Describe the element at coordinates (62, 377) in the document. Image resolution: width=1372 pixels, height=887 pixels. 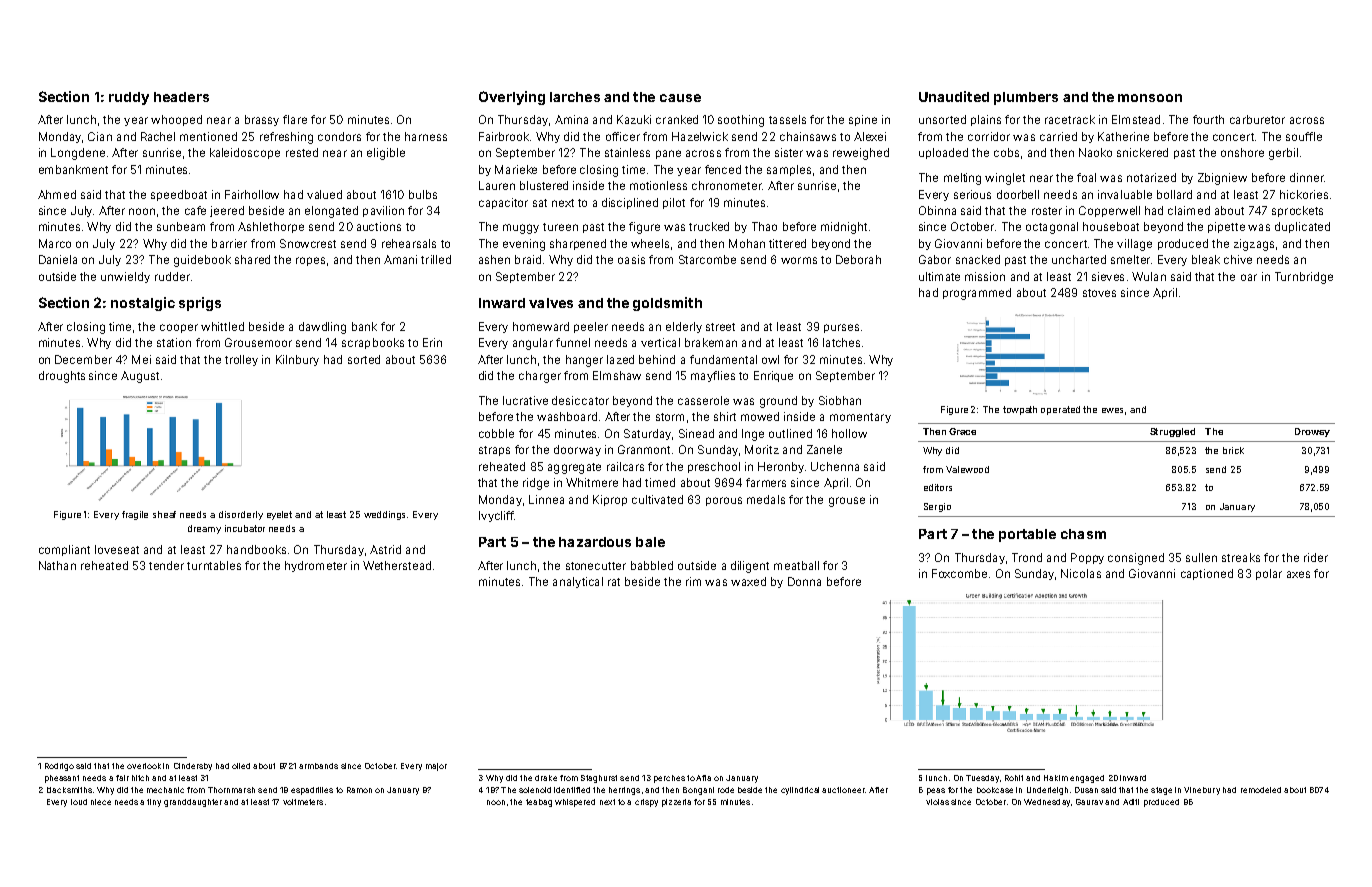
I see `droughts` at that location.
